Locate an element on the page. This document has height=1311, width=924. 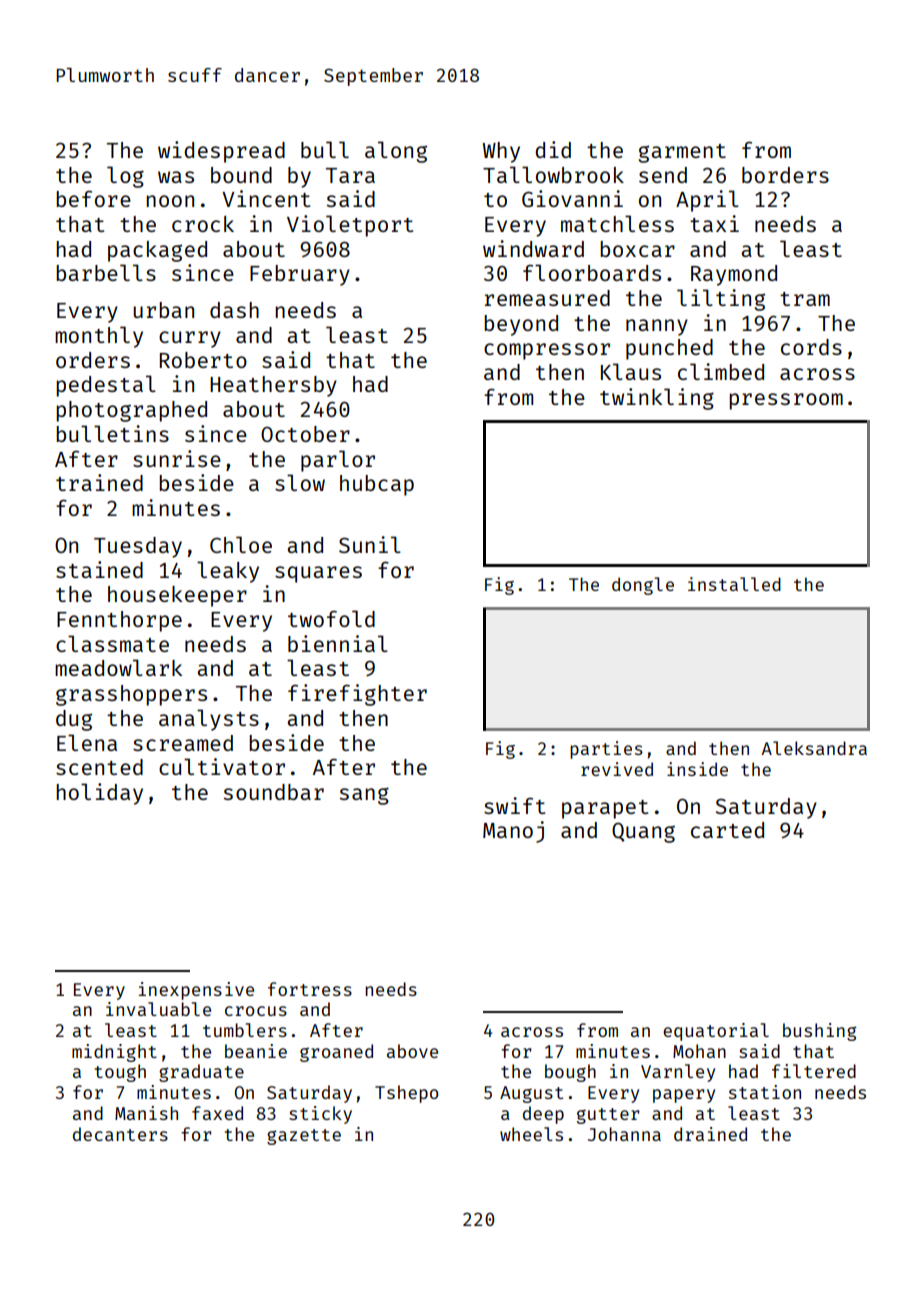
installed is located at coordinates (734, 584).
